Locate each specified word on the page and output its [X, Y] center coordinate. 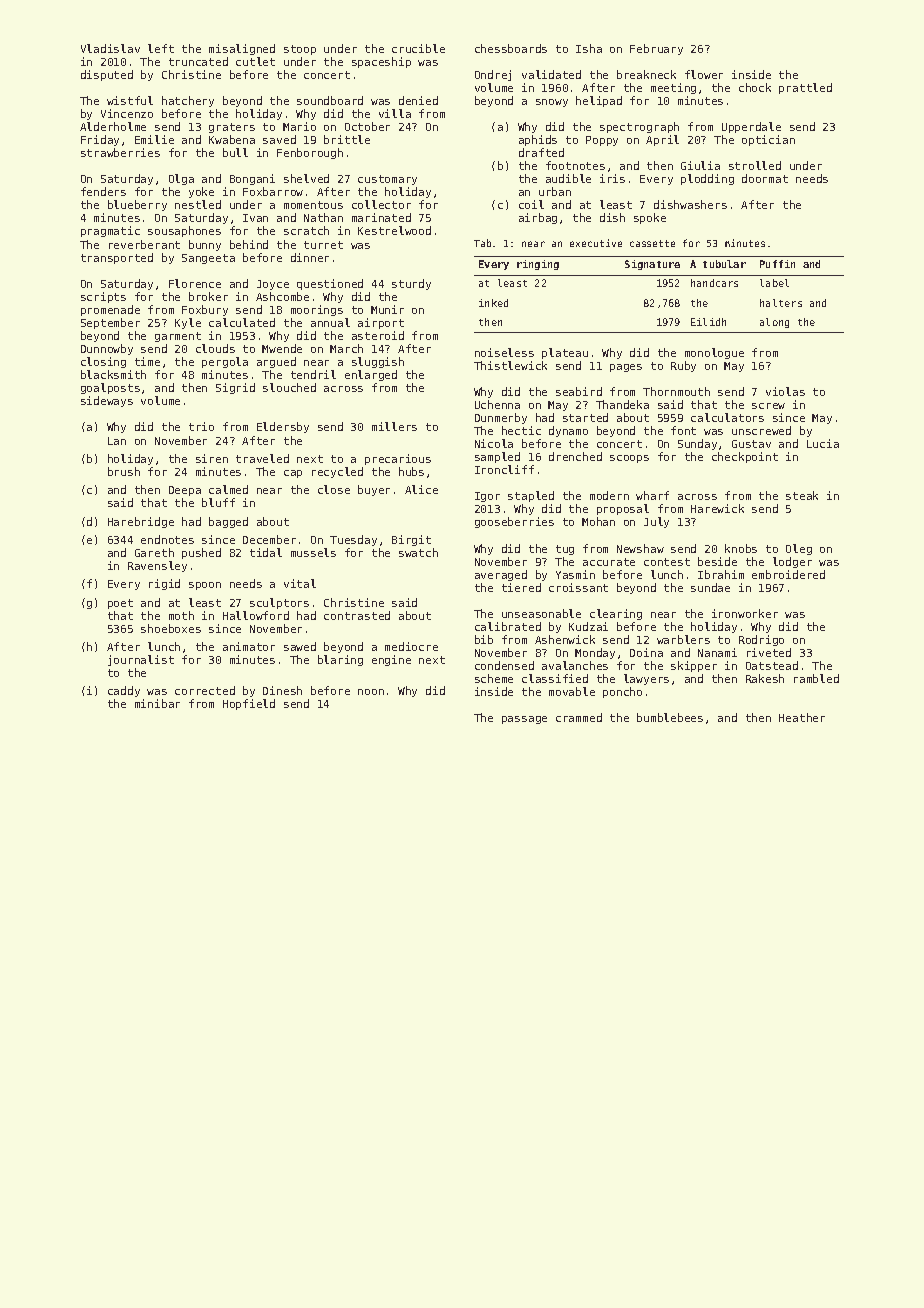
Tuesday [353, 540]
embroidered [788, 574]
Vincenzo [127, 113]
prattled [805, 88]
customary [387, 180]
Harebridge [141, 522]
